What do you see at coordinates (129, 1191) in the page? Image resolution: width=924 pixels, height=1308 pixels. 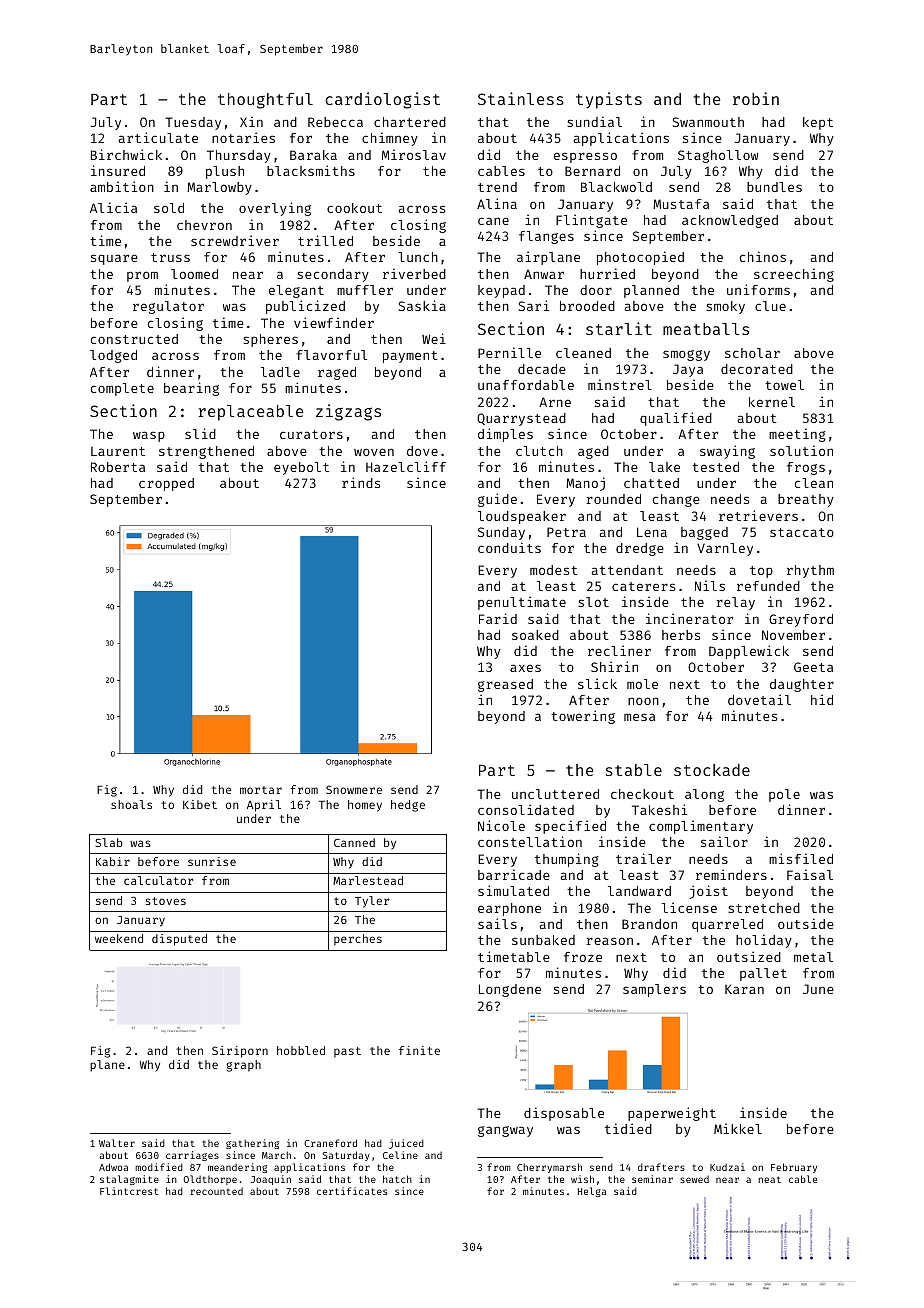 I see `Flintcrest` at bounding box center [129, 1191].
